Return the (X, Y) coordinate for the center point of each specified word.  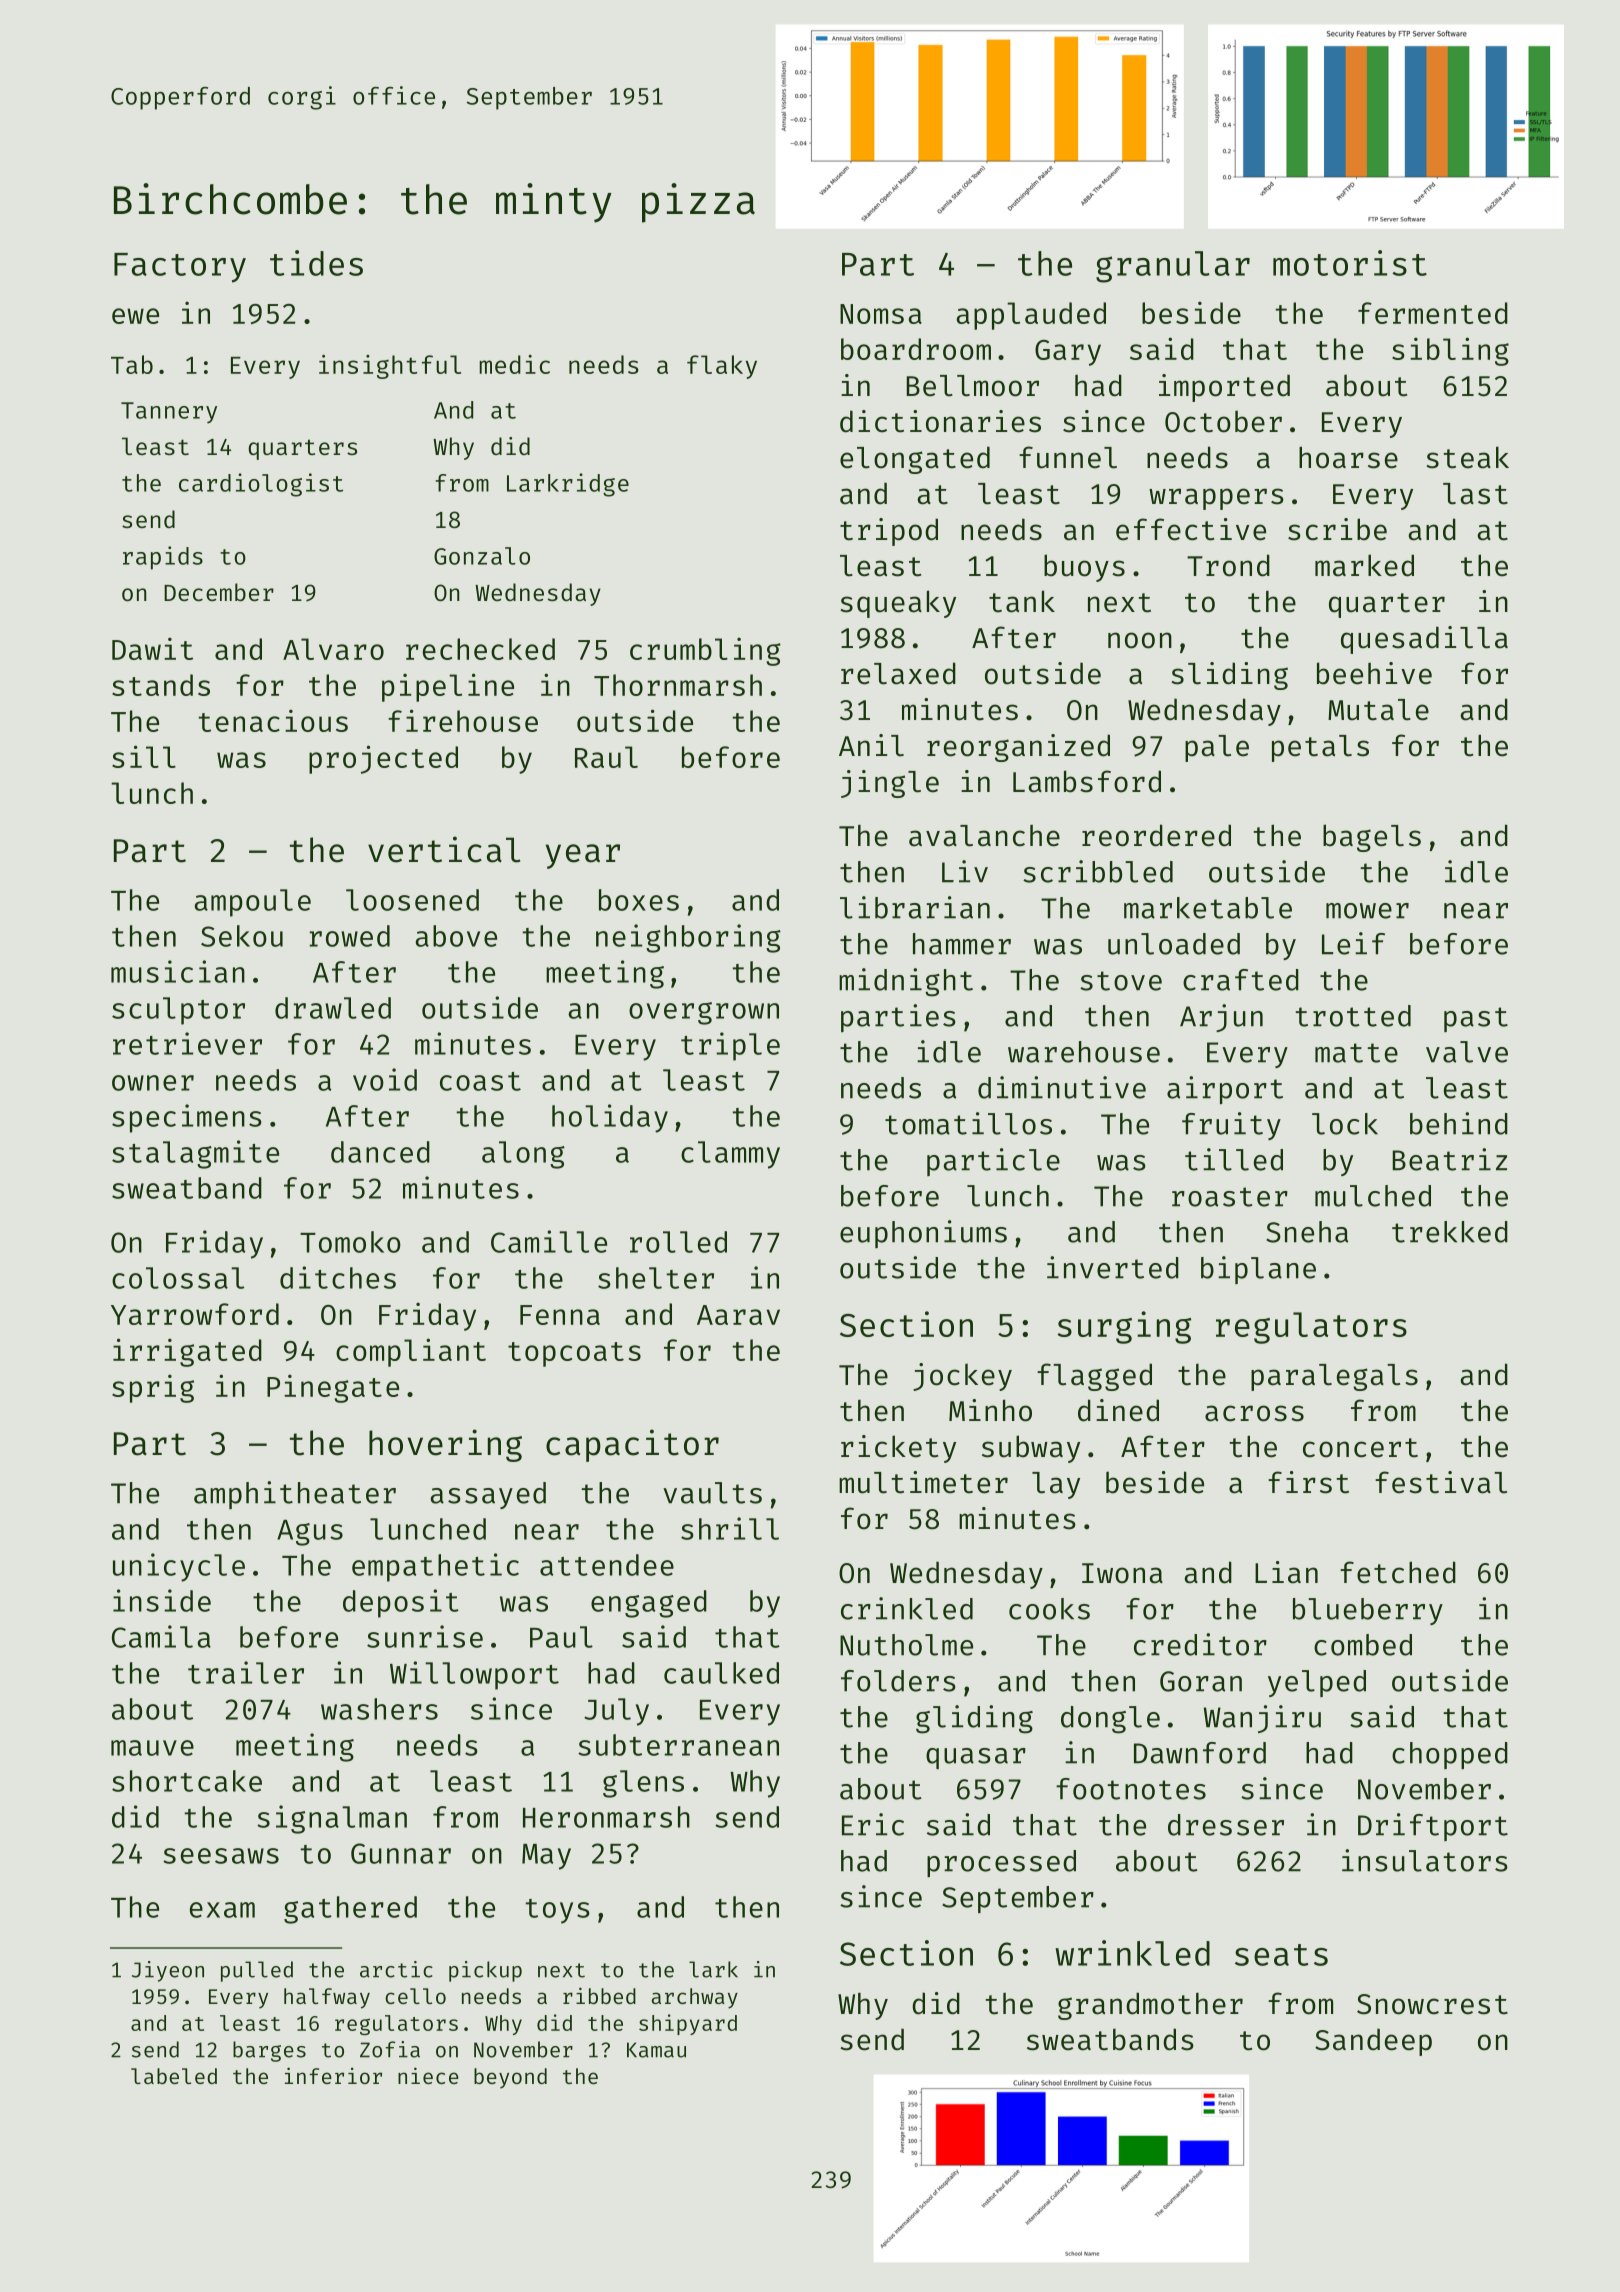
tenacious (273, 720)
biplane (1258, 1270)
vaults (712, 1493)
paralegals (1334, 1377)
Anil (871, 745)
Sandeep (1373, 2042)
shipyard (688, 2024)
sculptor (178, 1011)
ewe (135, 316)
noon (1140, 640)
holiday (610, 1118)
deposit (401, 1603)
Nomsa (881, 314)
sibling (1450, 351)
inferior (333, 2075)
